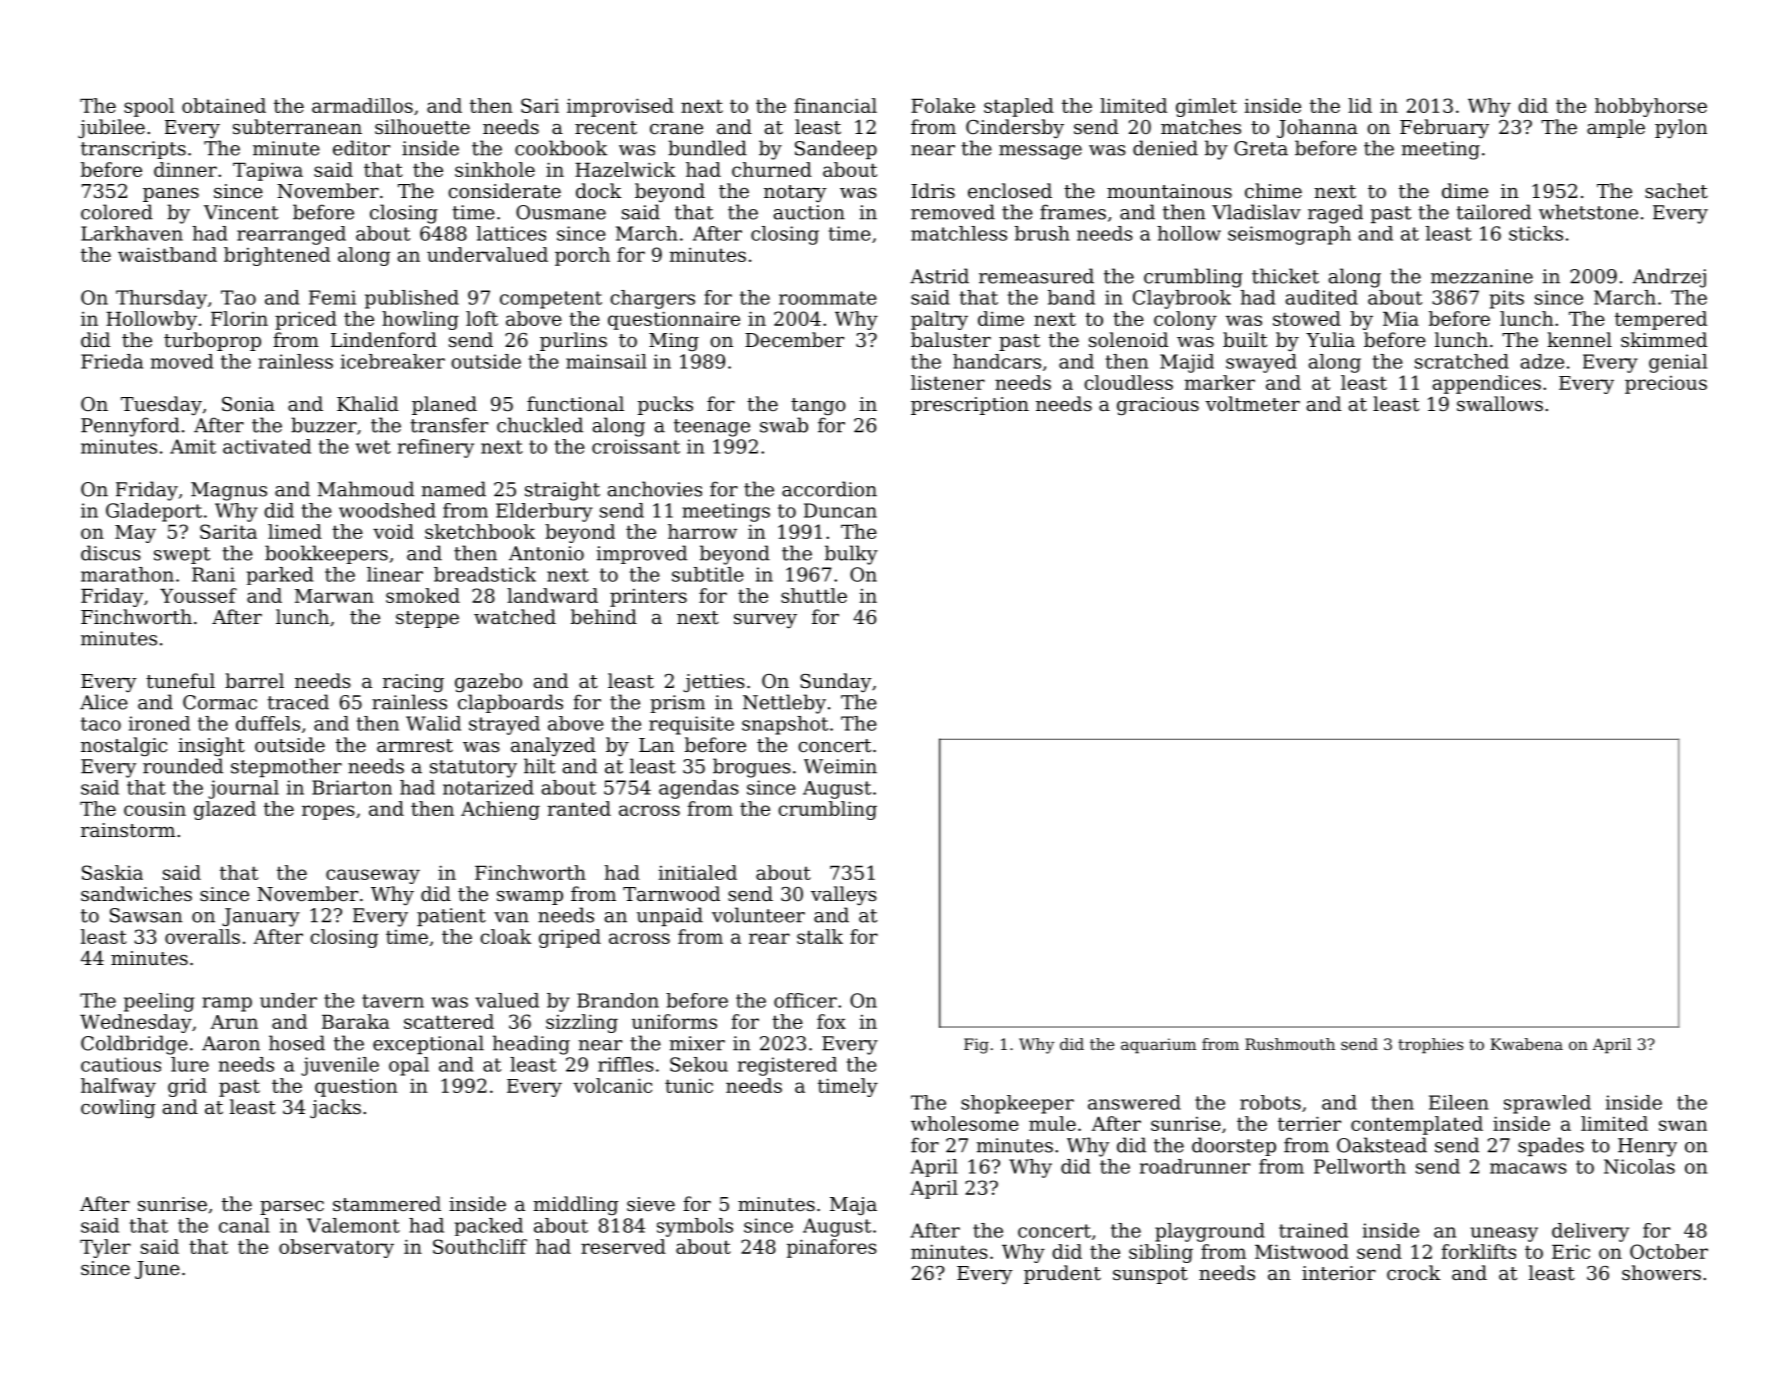 This document has width=1788, height=1382. What do you see at coordinates (832, 1248) in the document?
I see `pinafores` at bounding box center [832, 1248].
